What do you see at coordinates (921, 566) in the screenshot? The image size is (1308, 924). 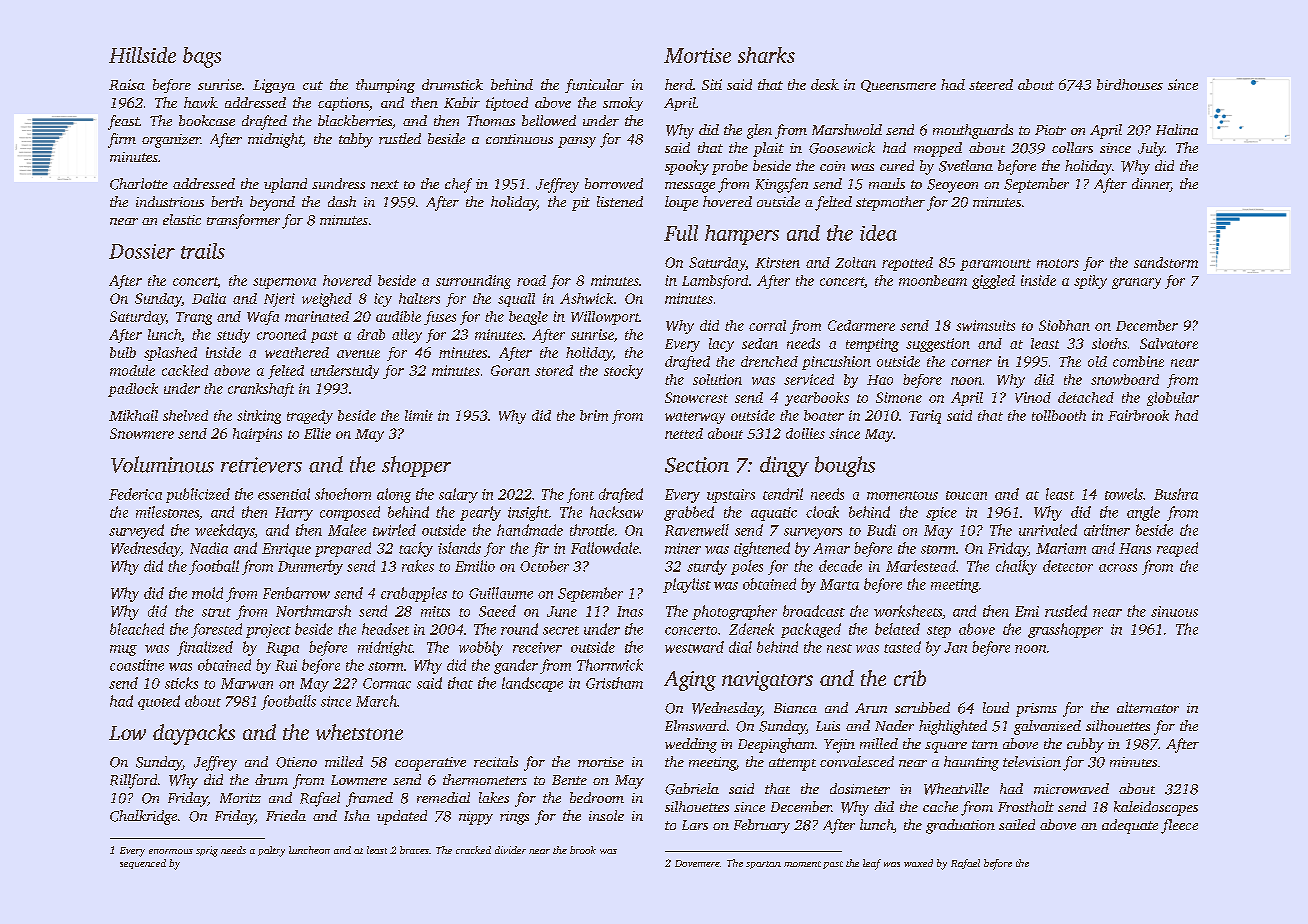 I see `Marlestead` at bounding box center [921, 566].
